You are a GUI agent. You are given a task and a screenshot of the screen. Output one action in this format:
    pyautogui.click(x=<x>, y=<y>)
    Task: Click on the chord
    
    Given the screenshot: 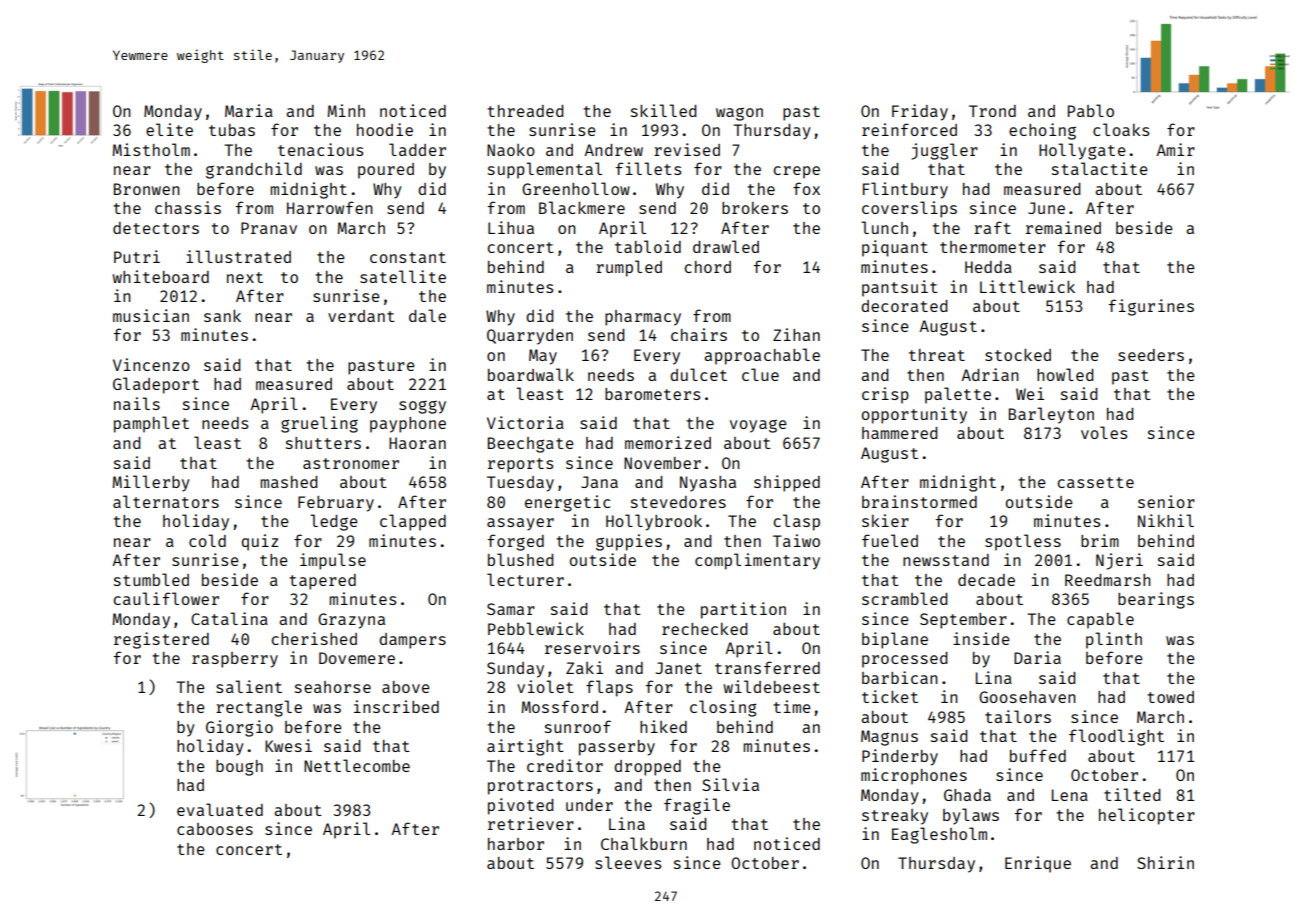 What is the action you would take?
    pyautogui.click(x=707, y=267)
